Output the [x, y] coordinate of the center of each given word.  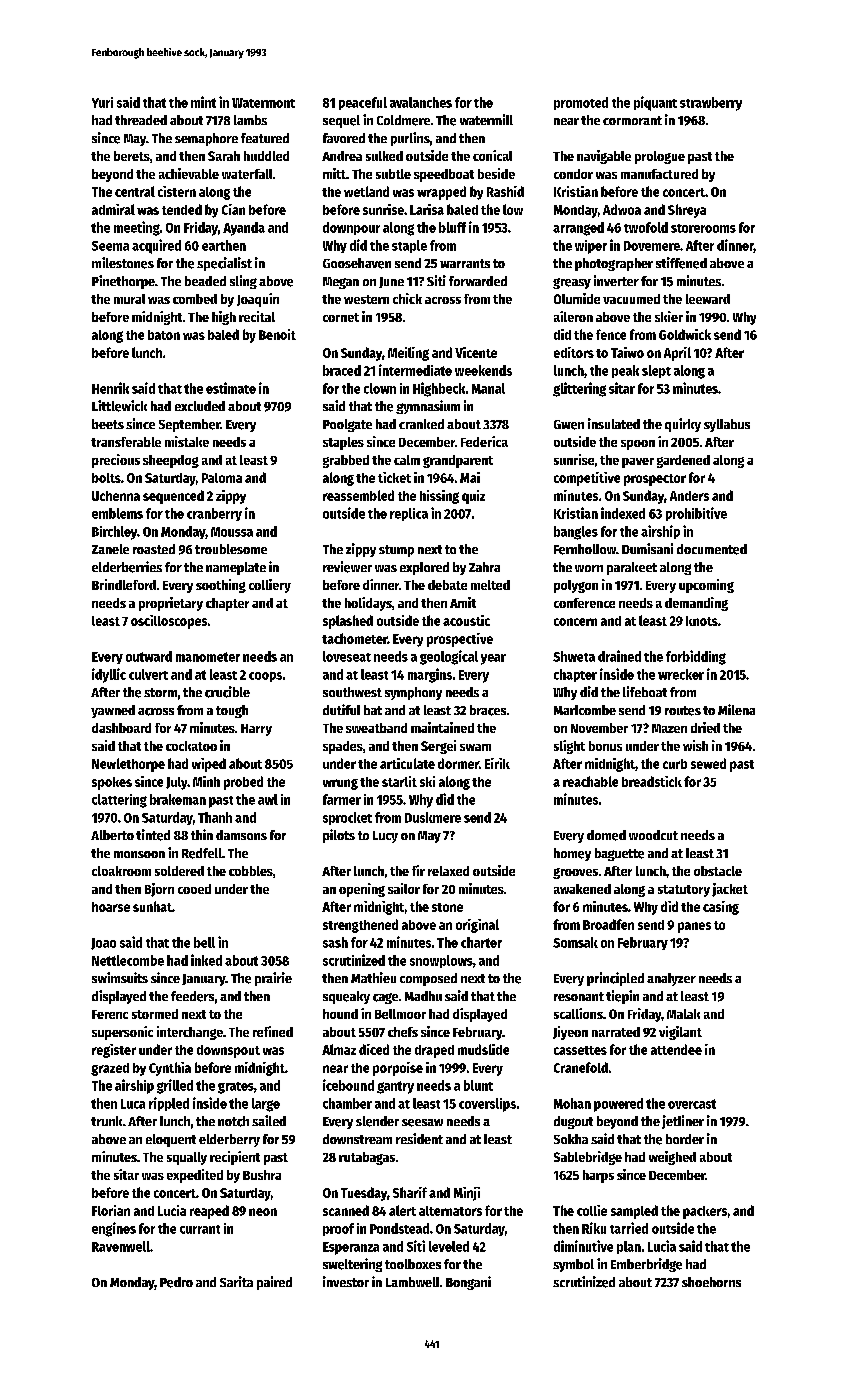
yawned [113, 711]
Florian [111, 1210]
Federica [484, 441]
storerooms [703, 228]
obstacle [718, 871]
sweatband [376, 728]
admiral [113, 209]
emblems [117, 513]
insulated [614, 423]
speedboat [444, 175]
